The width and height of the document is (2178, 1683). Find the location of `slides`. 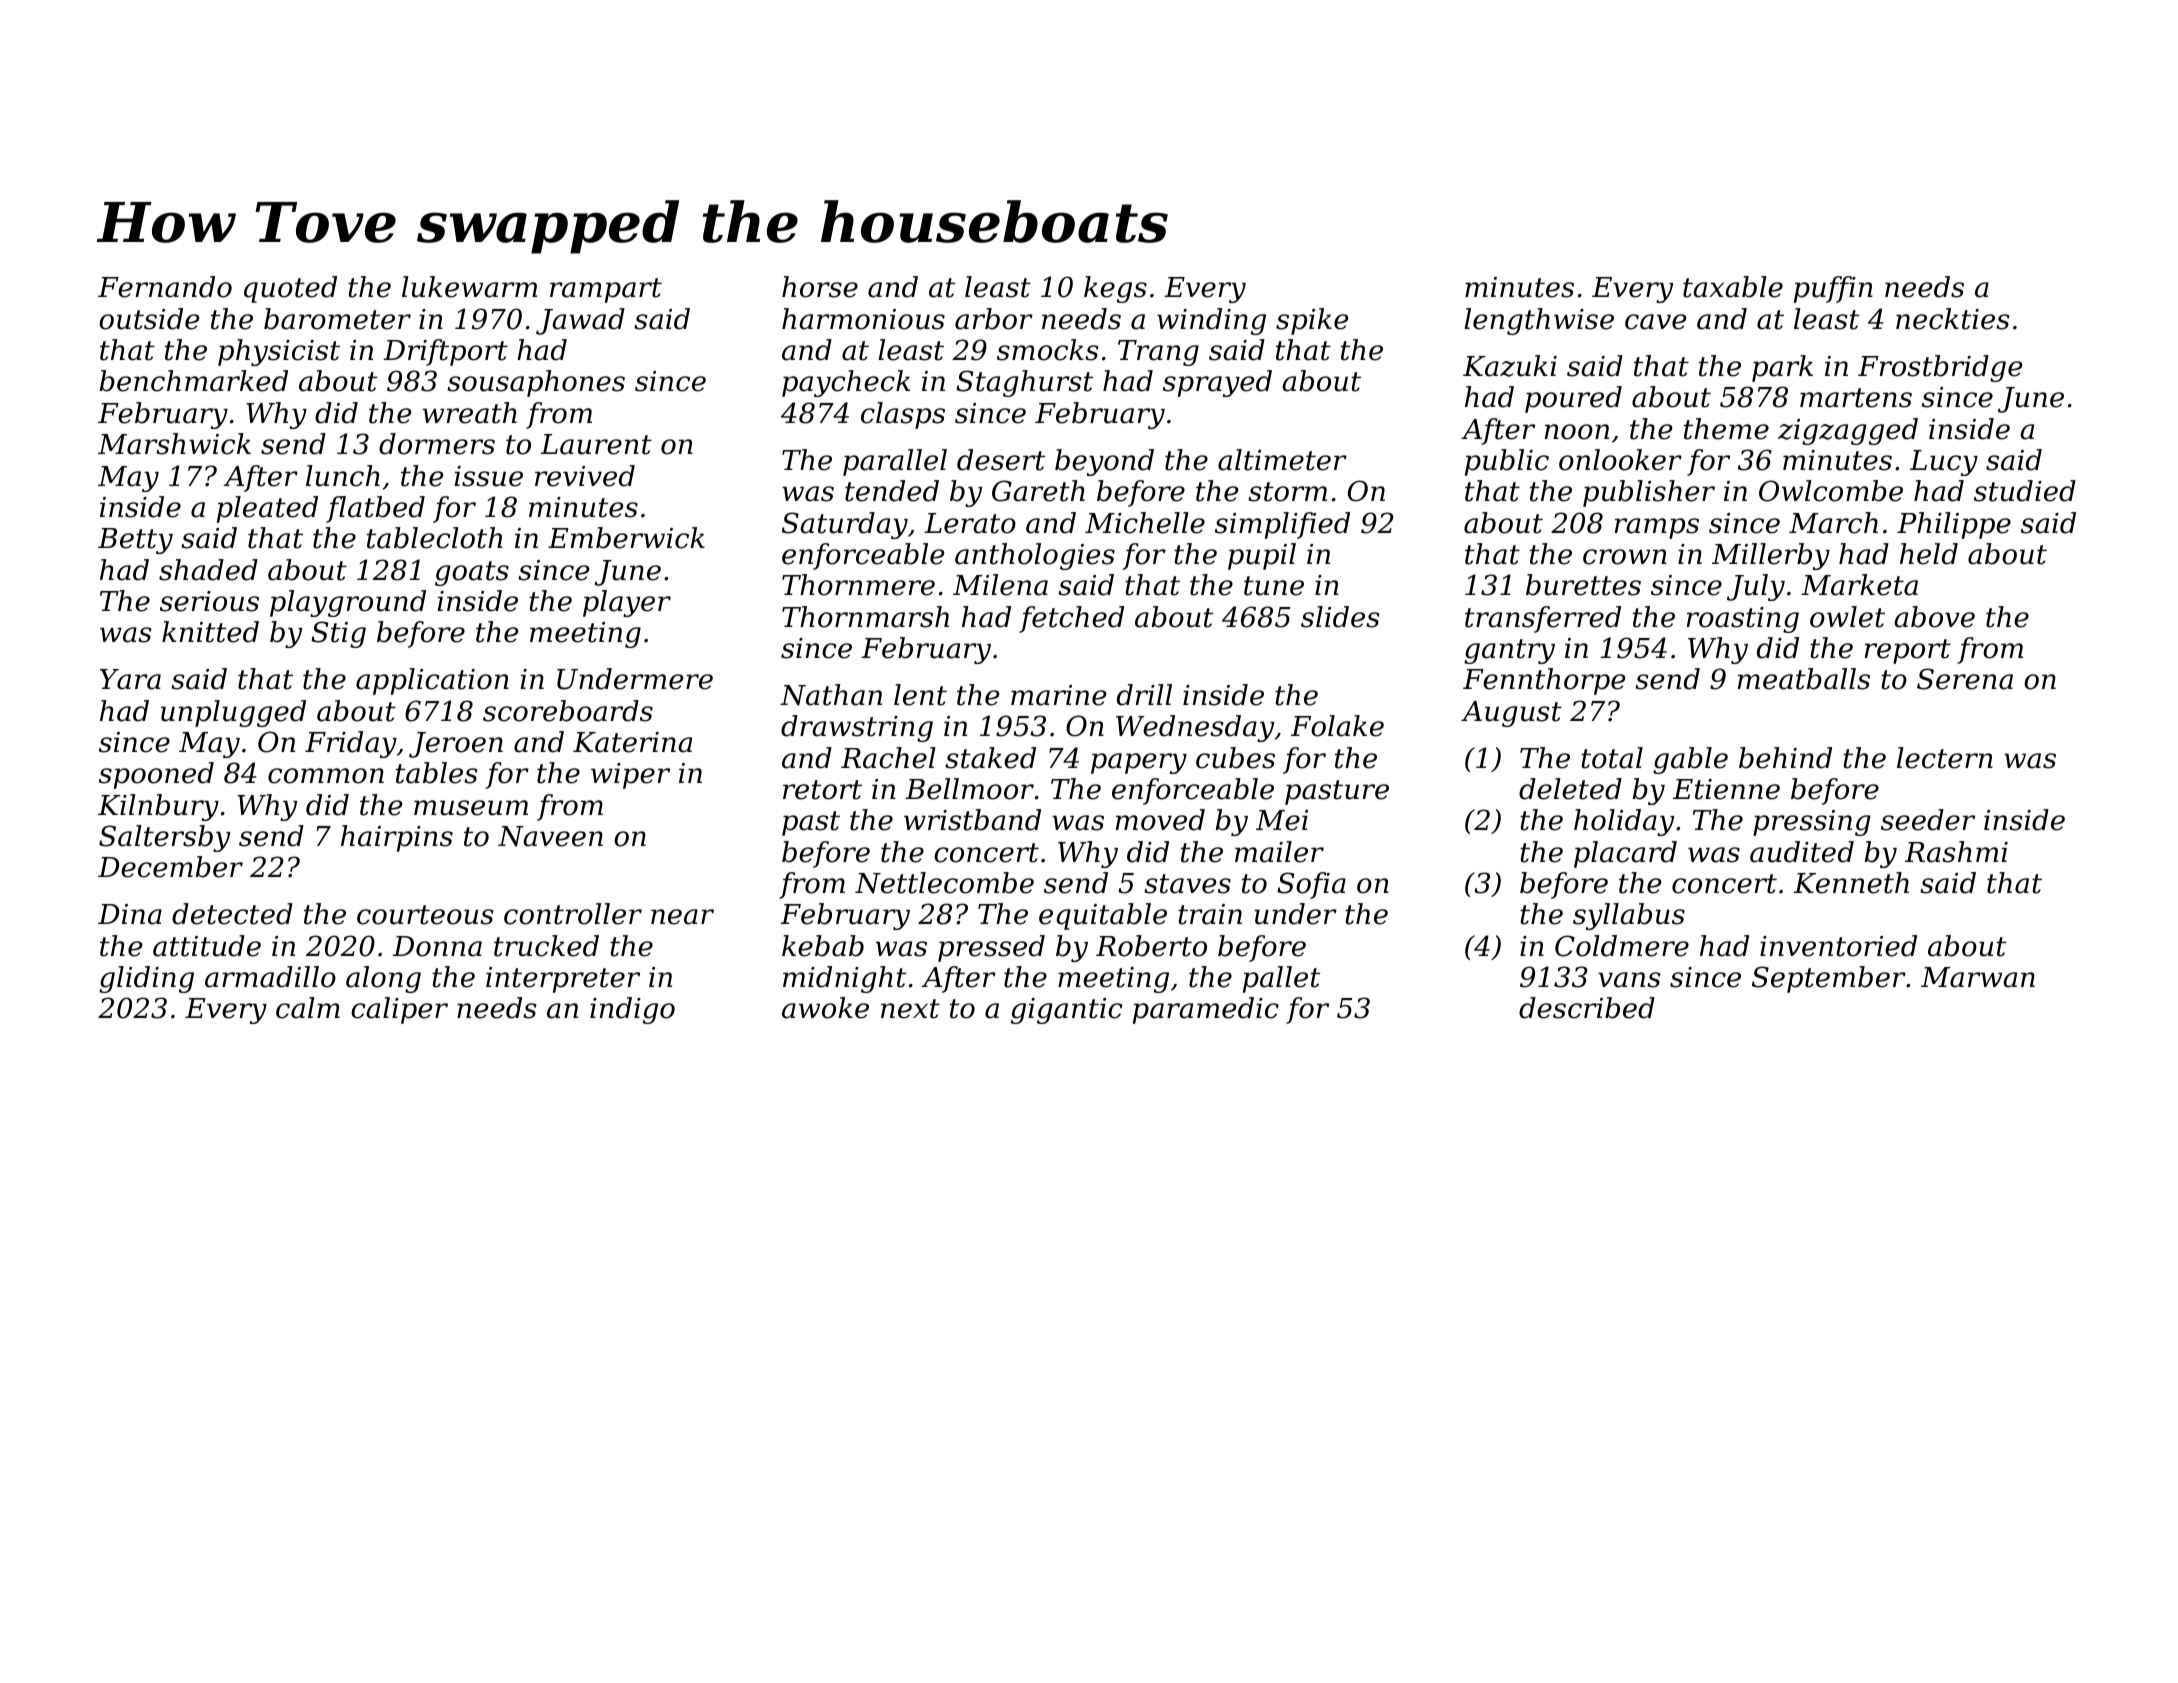

slides is located at coordinates (1340, 617).
